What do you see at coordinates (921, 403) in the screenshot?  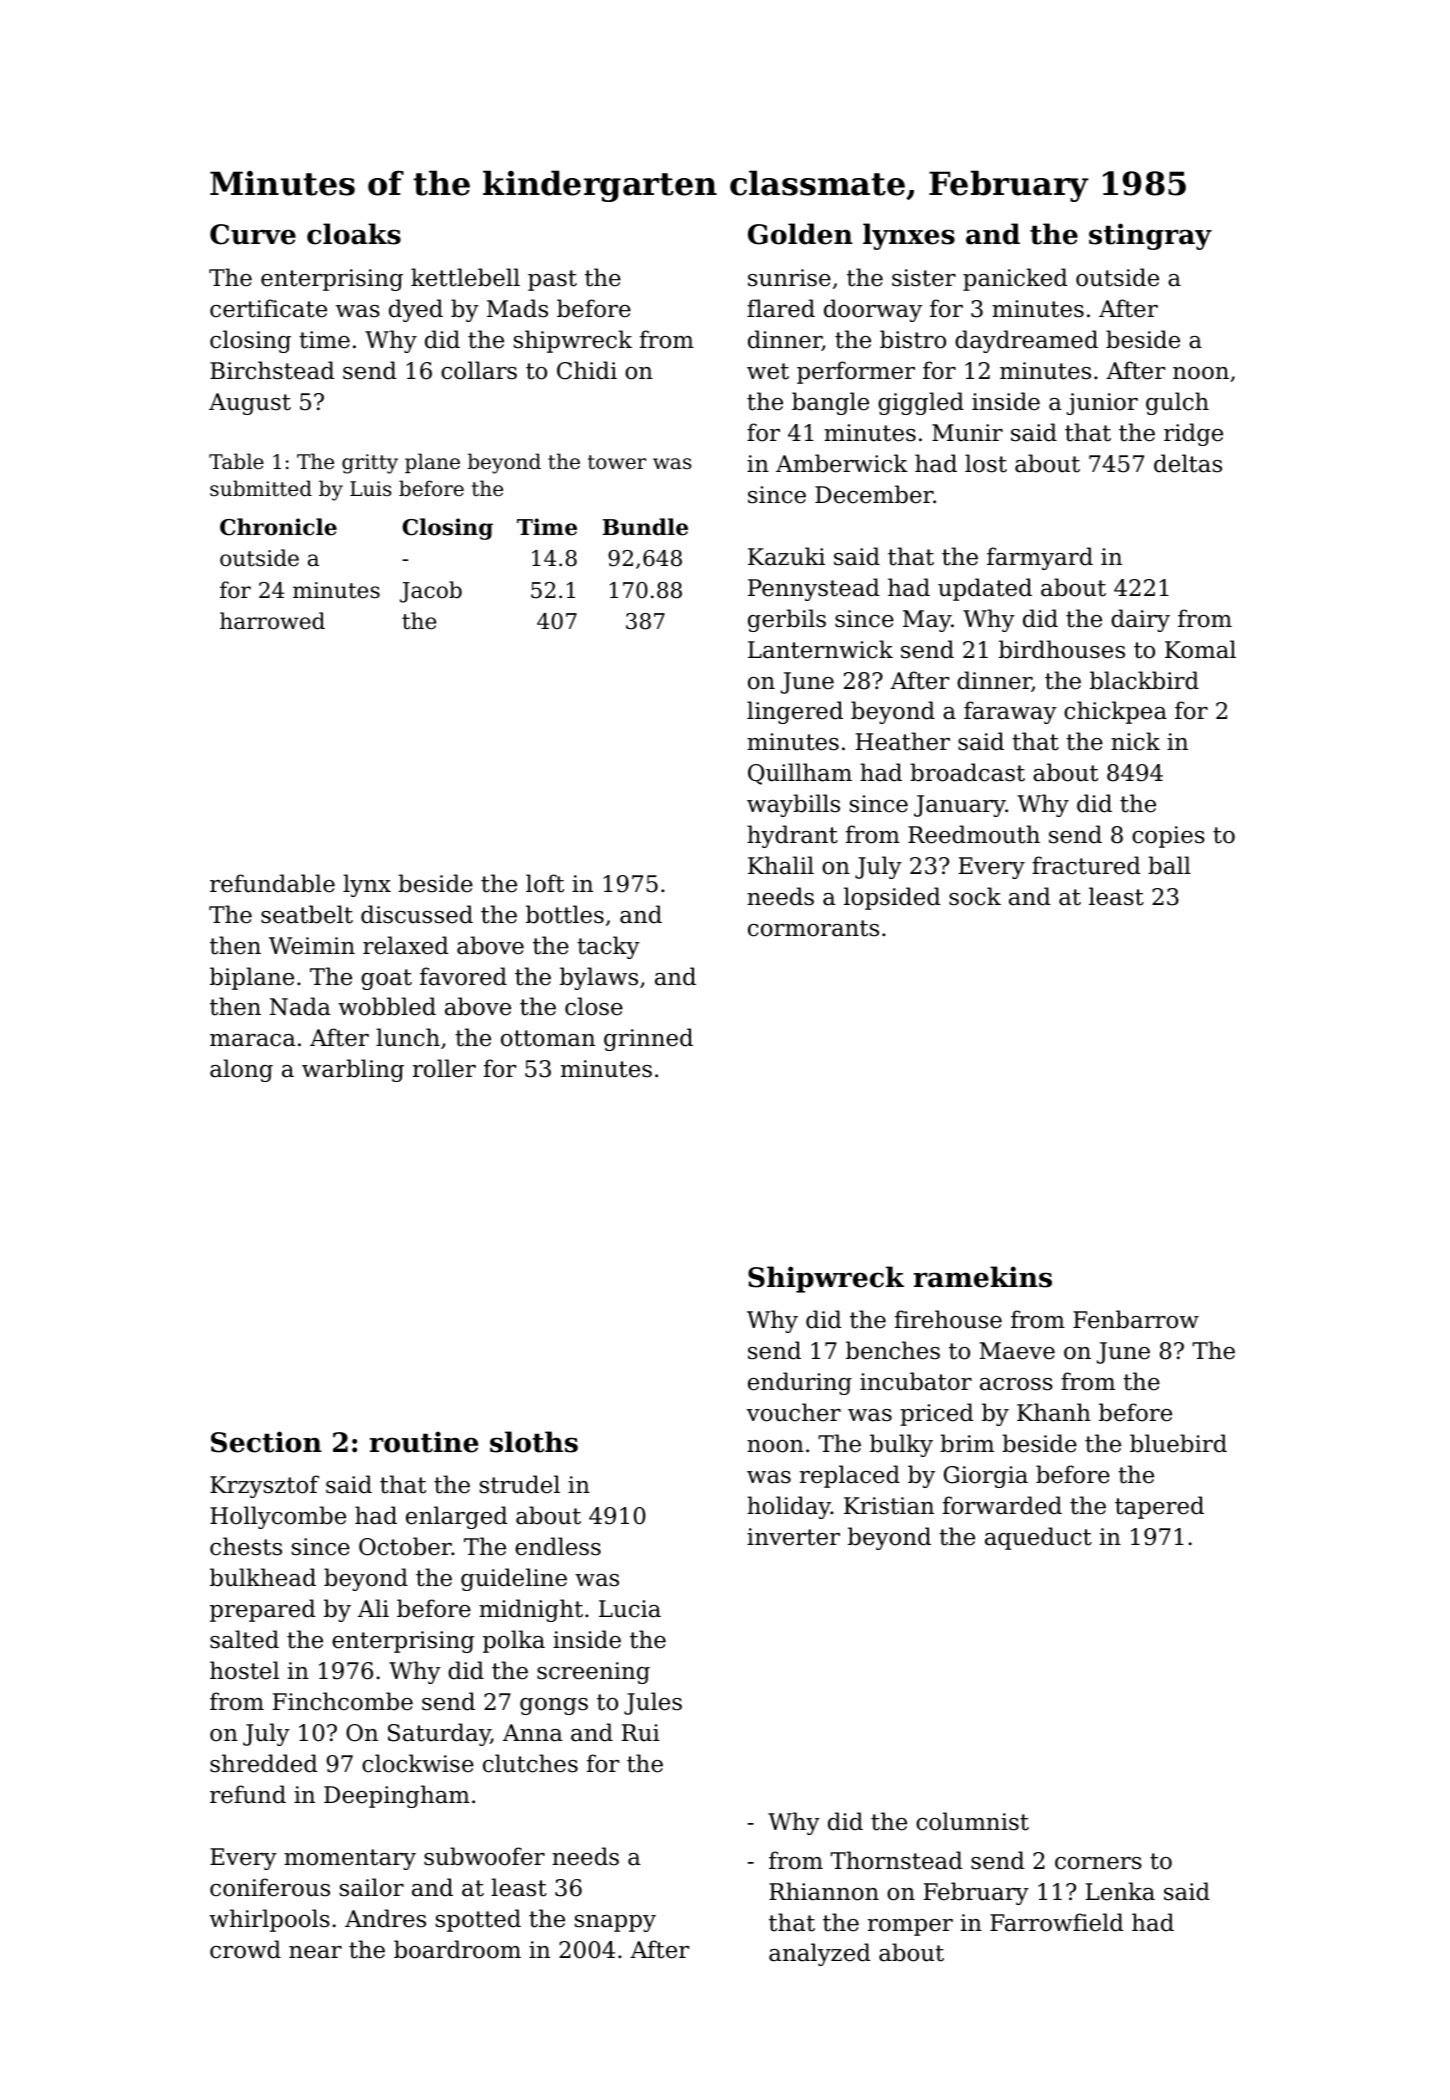 I see `giggled` at bounding box center [921, 403].
